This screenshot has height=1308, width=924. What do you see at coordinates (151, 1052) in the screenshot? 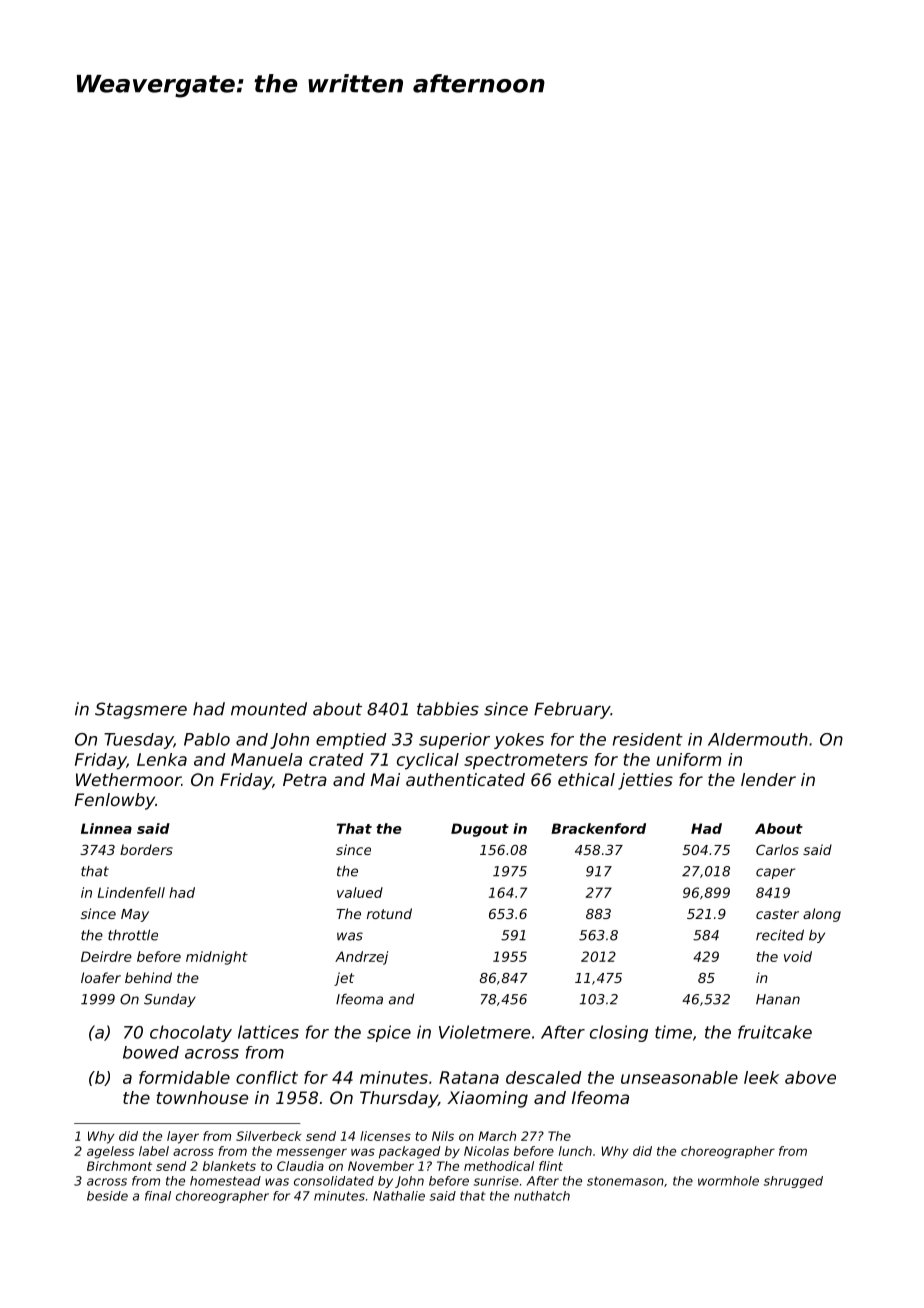
I see `bowed` at bounding box center [151, 1052].
